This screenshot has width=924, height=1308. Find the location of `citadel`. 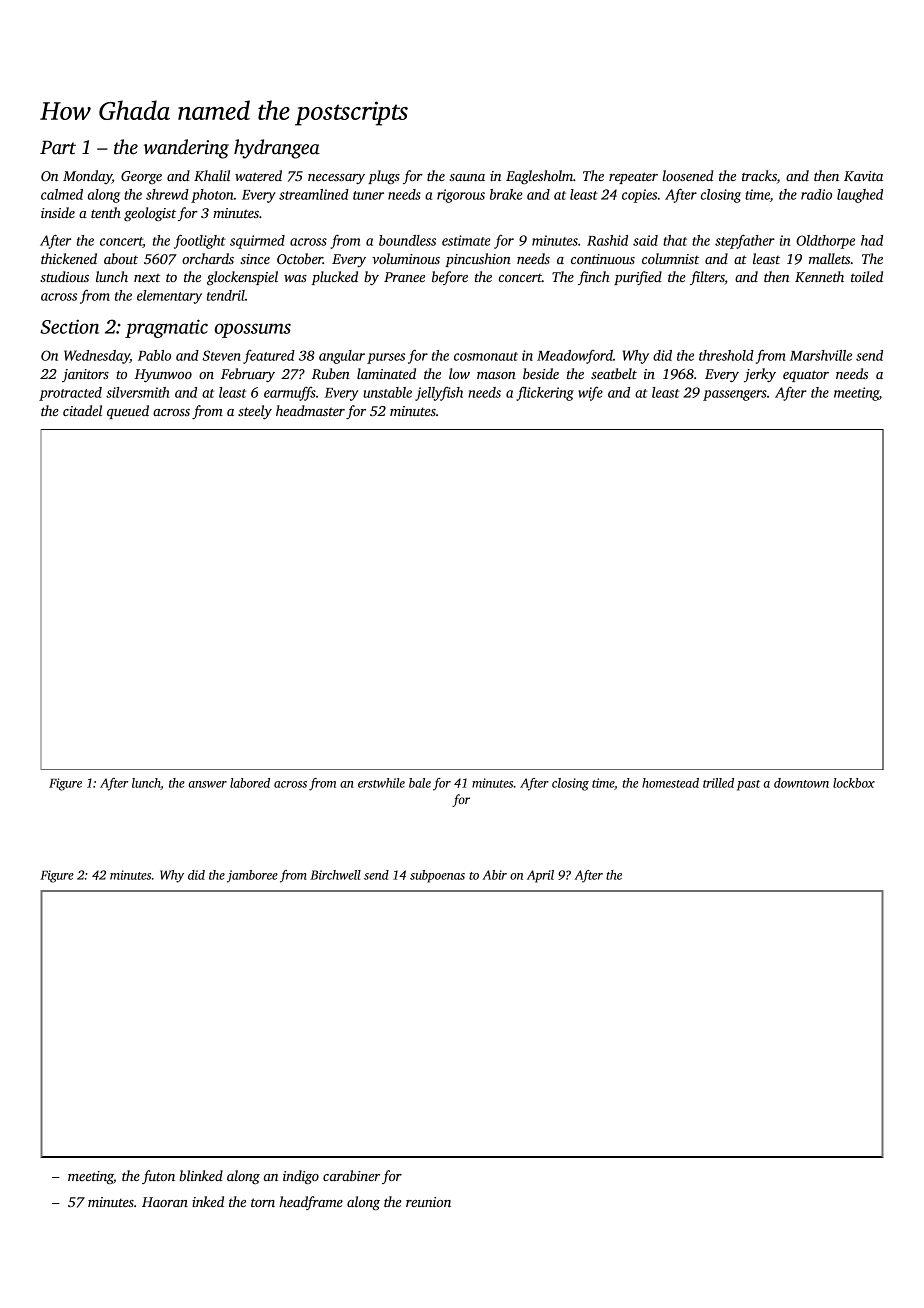

citadel is located at coordinates (82, 410).
